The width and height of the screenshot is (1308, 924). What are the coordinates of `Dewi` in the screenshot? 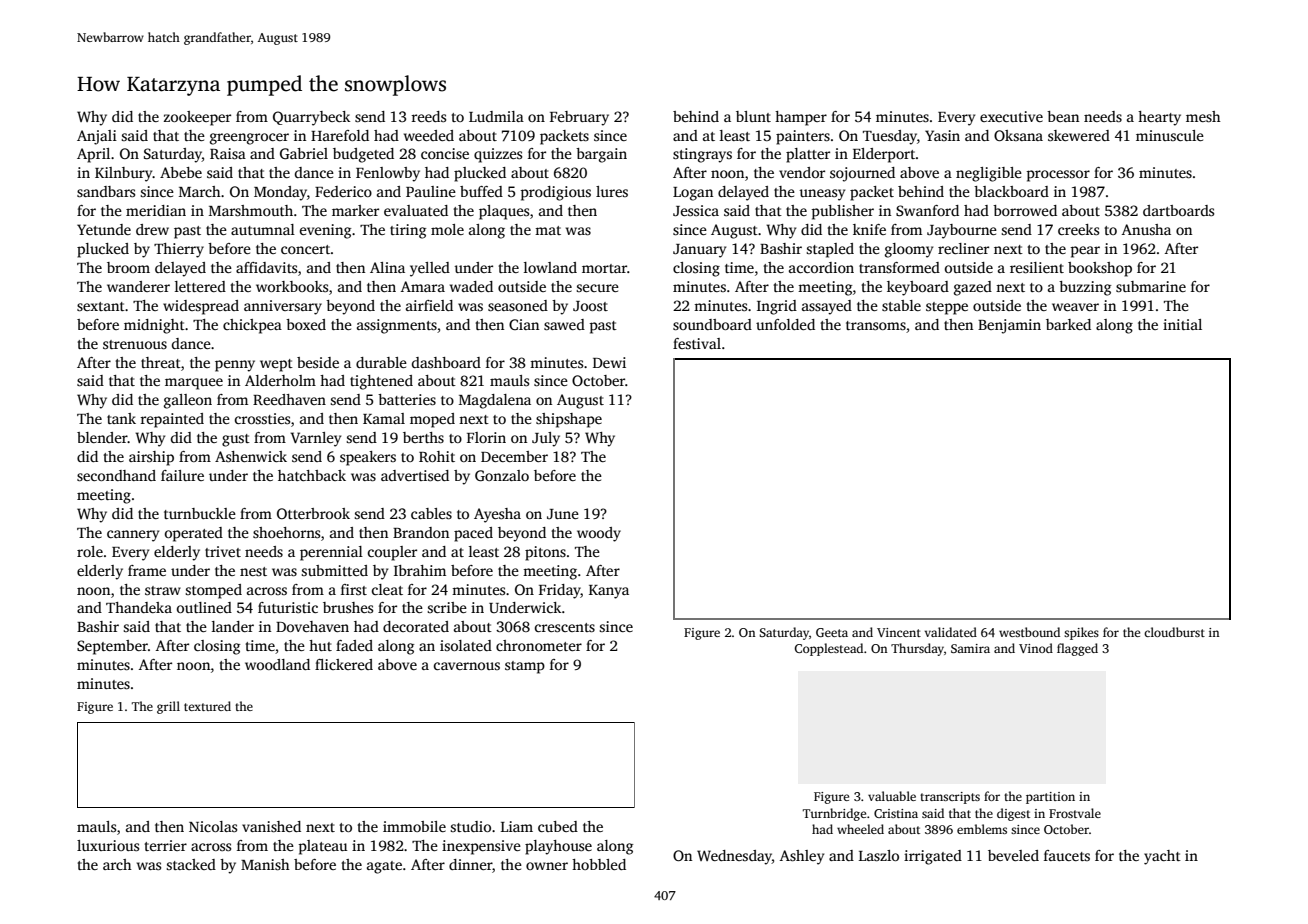 It's located at (609, 362).
